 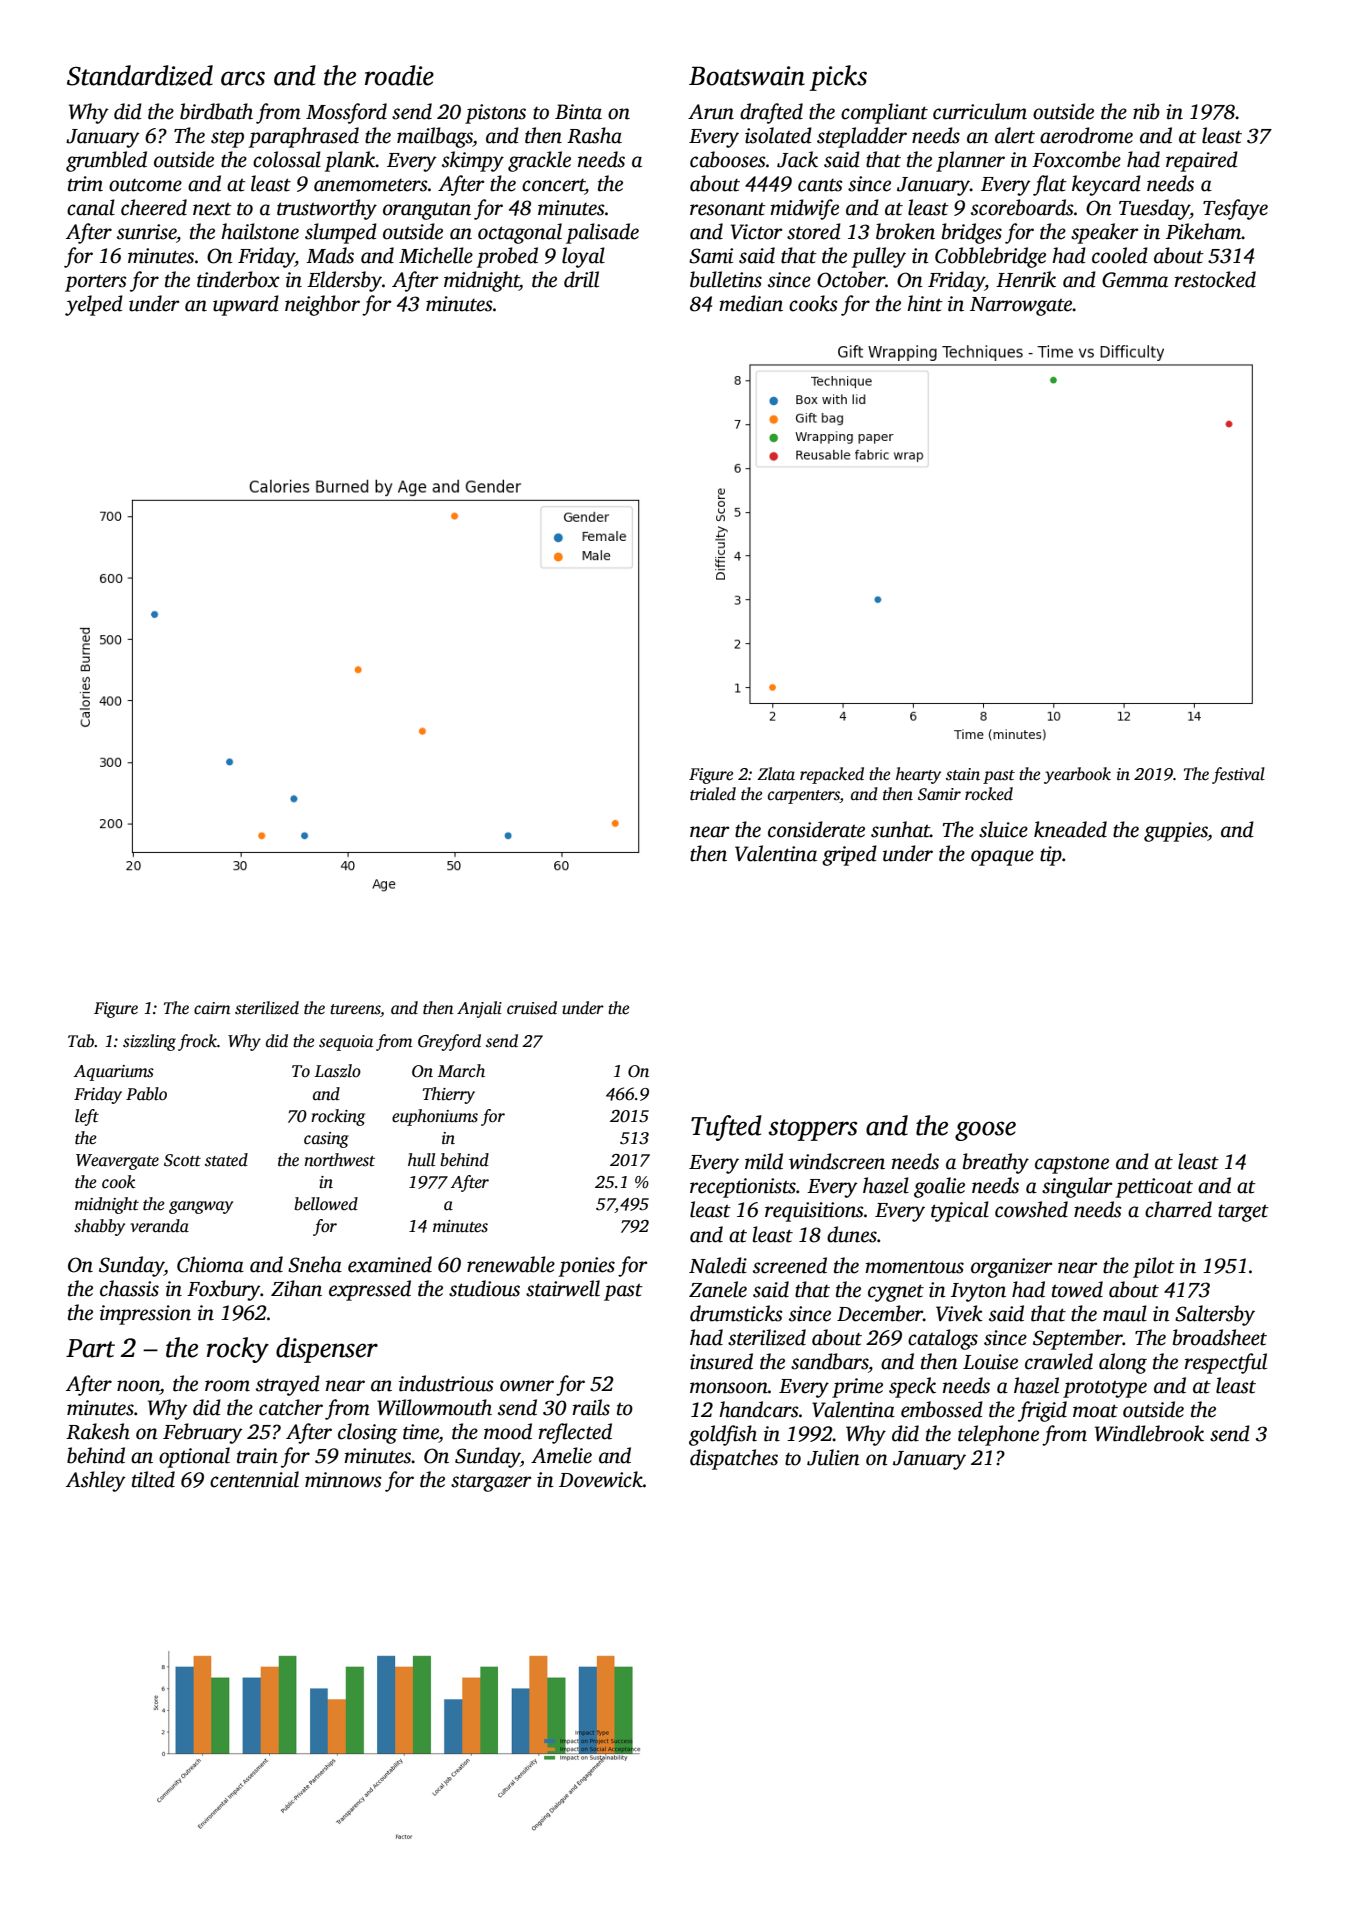 I want to click on yelped, so click(x=94, y=305).
